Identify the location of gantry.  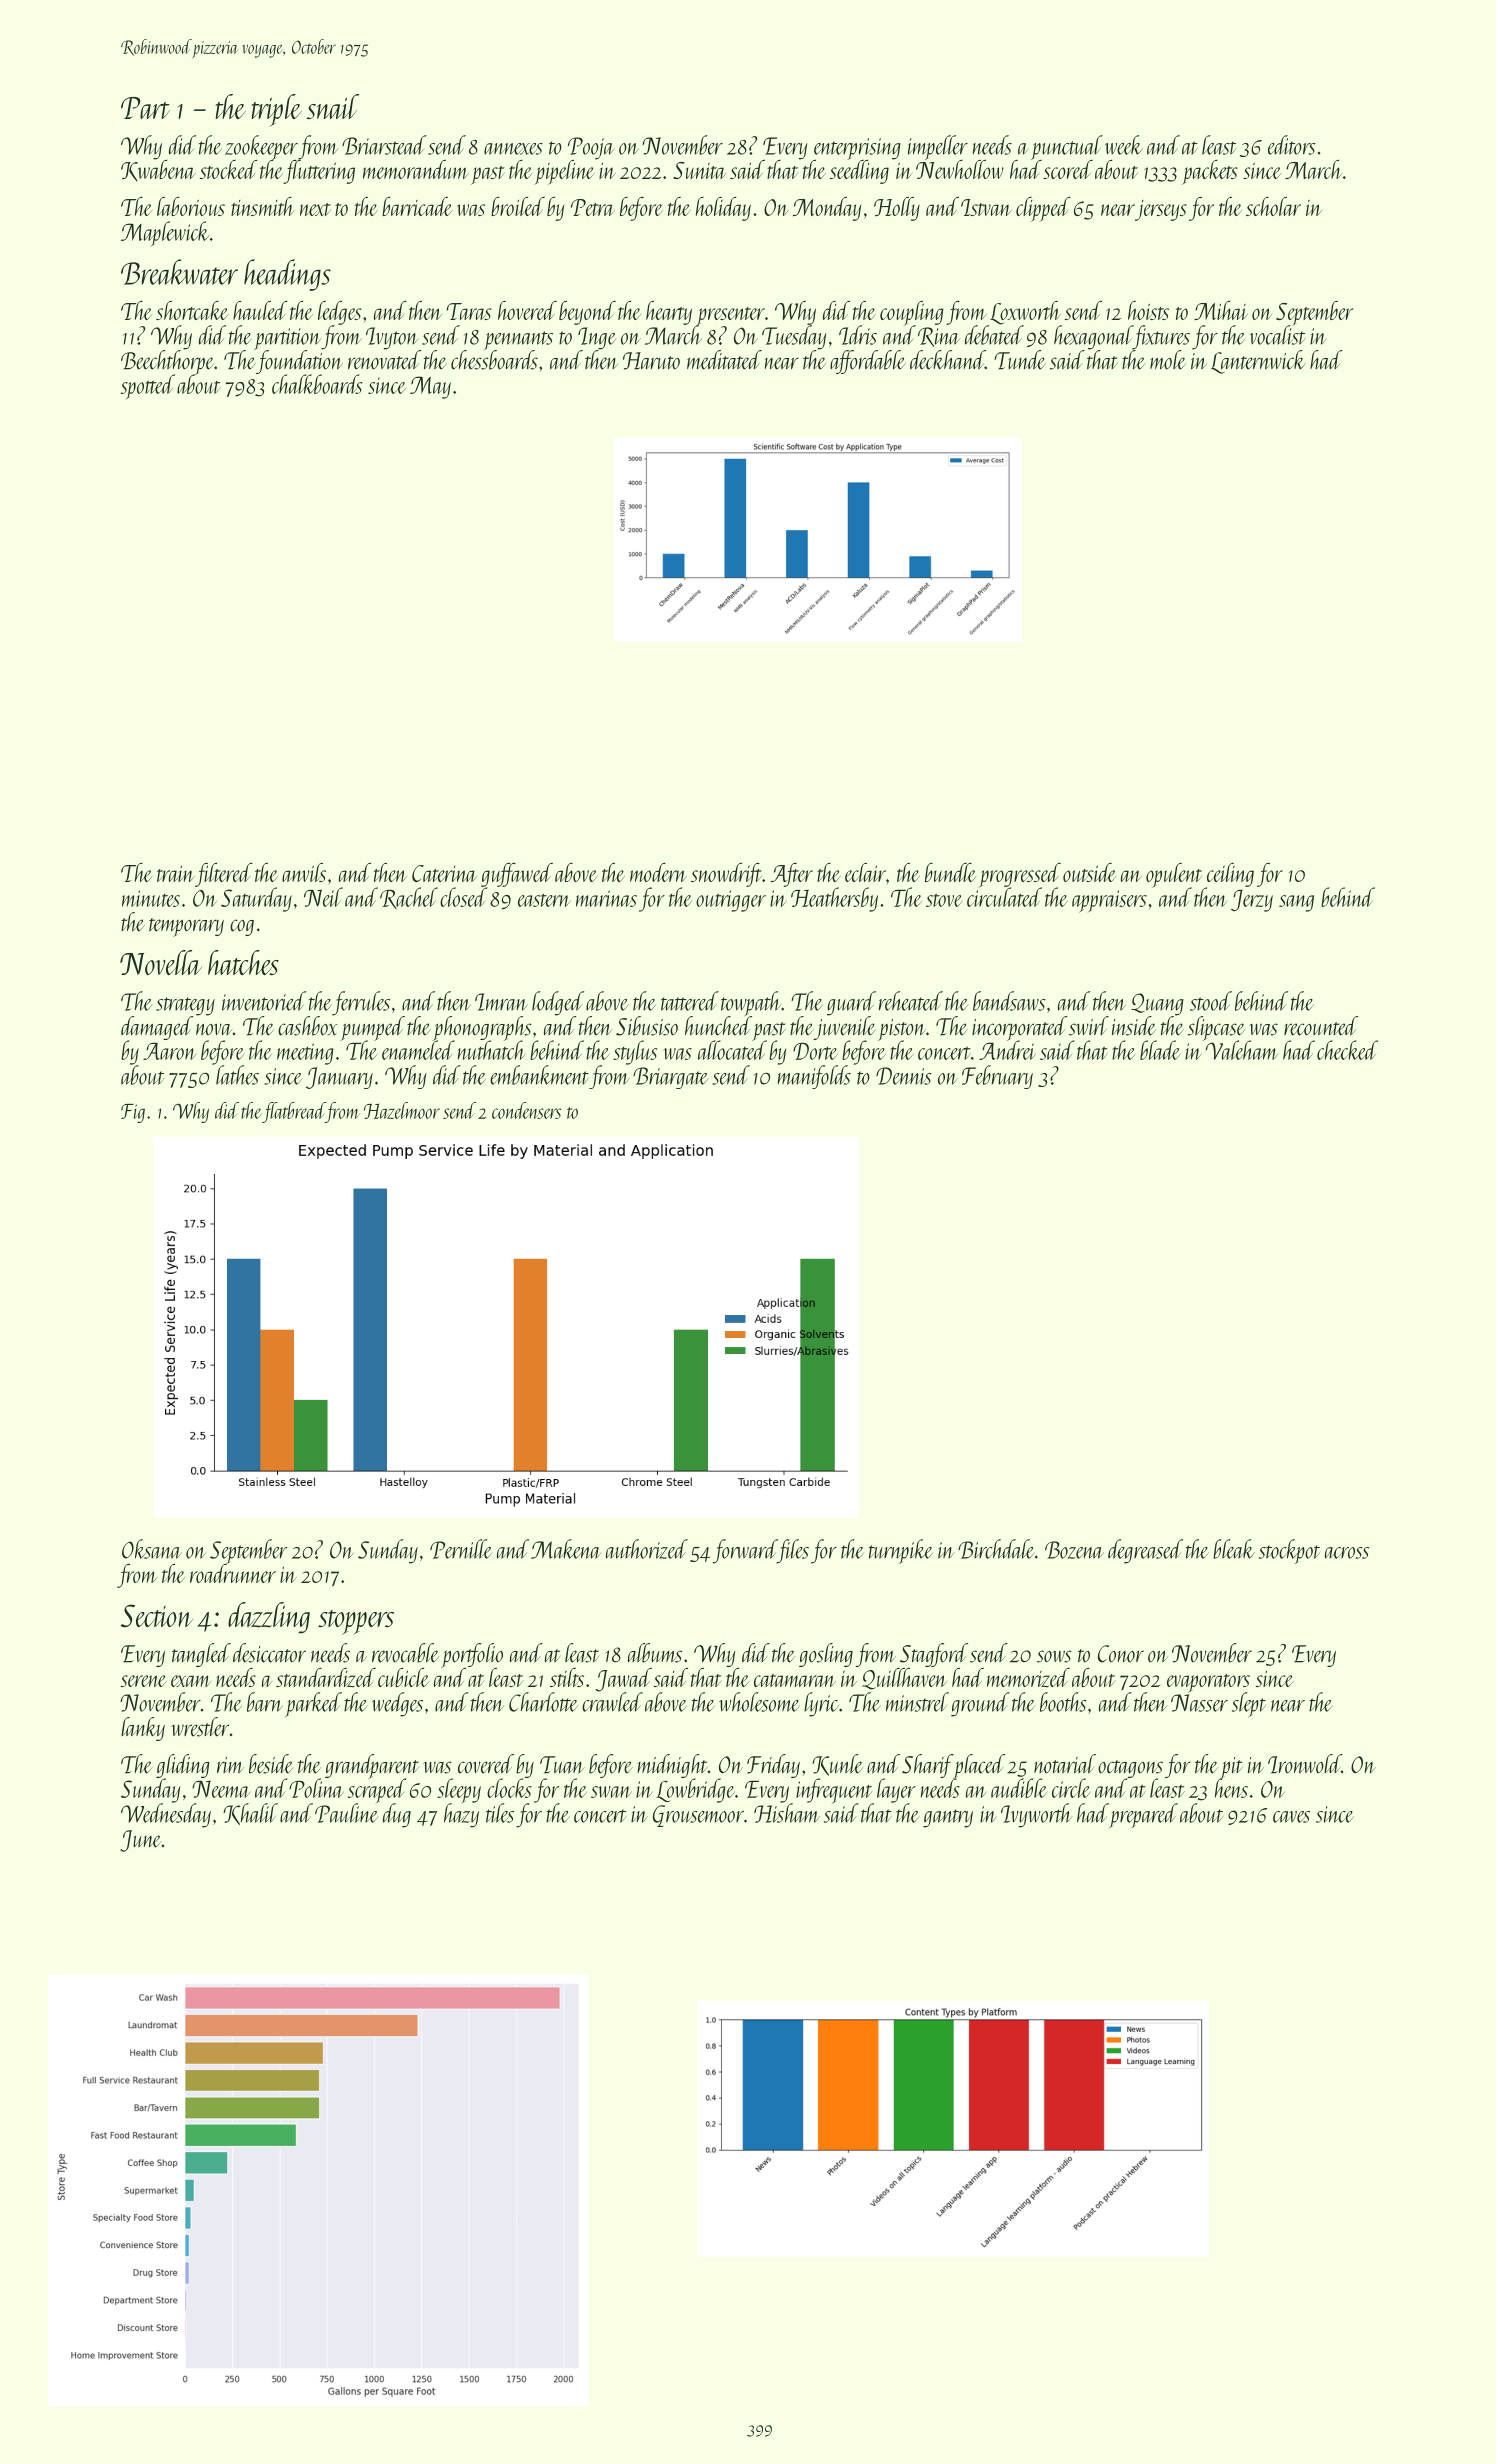
(948, 1818).
